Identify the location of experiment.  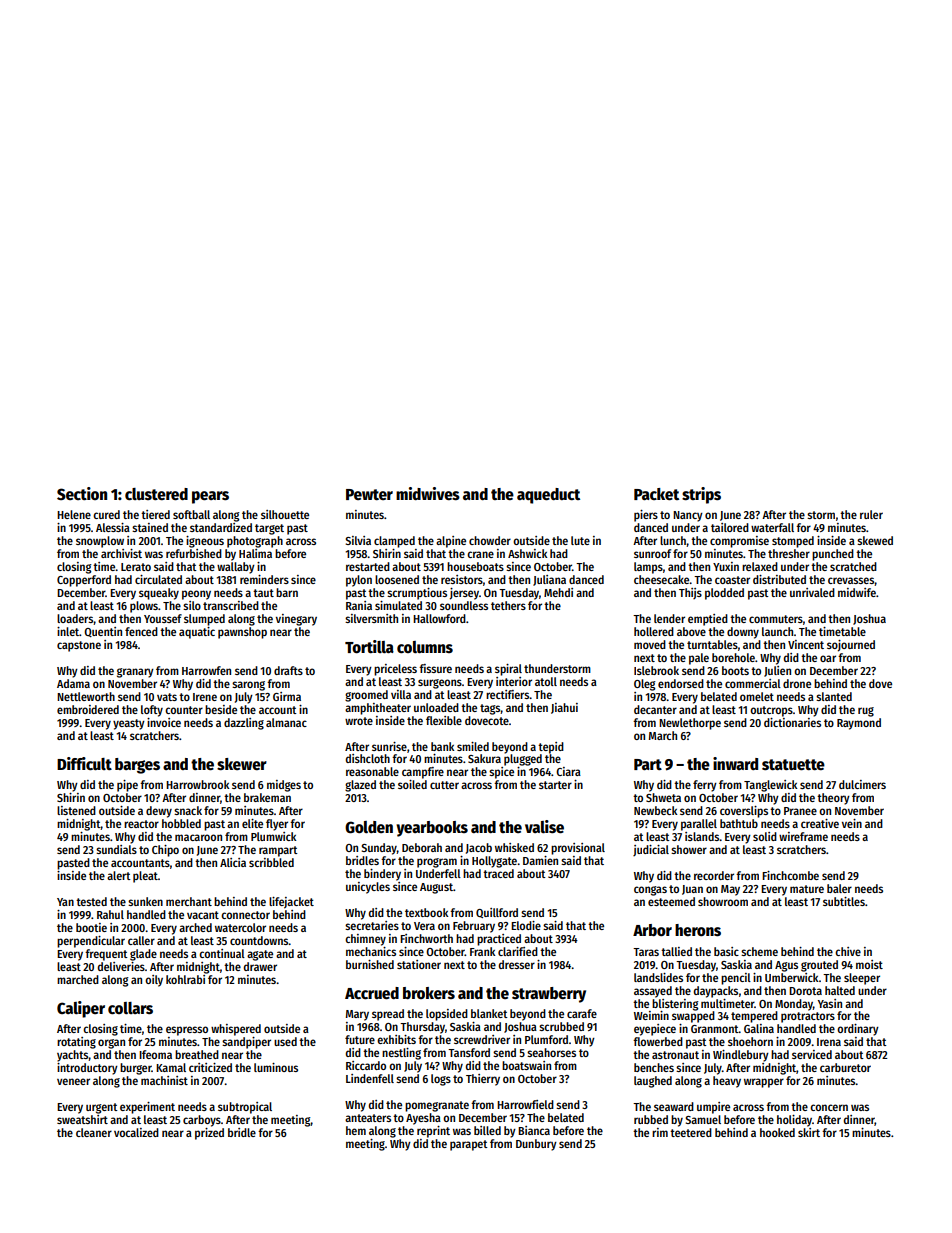
(147, 1108).
